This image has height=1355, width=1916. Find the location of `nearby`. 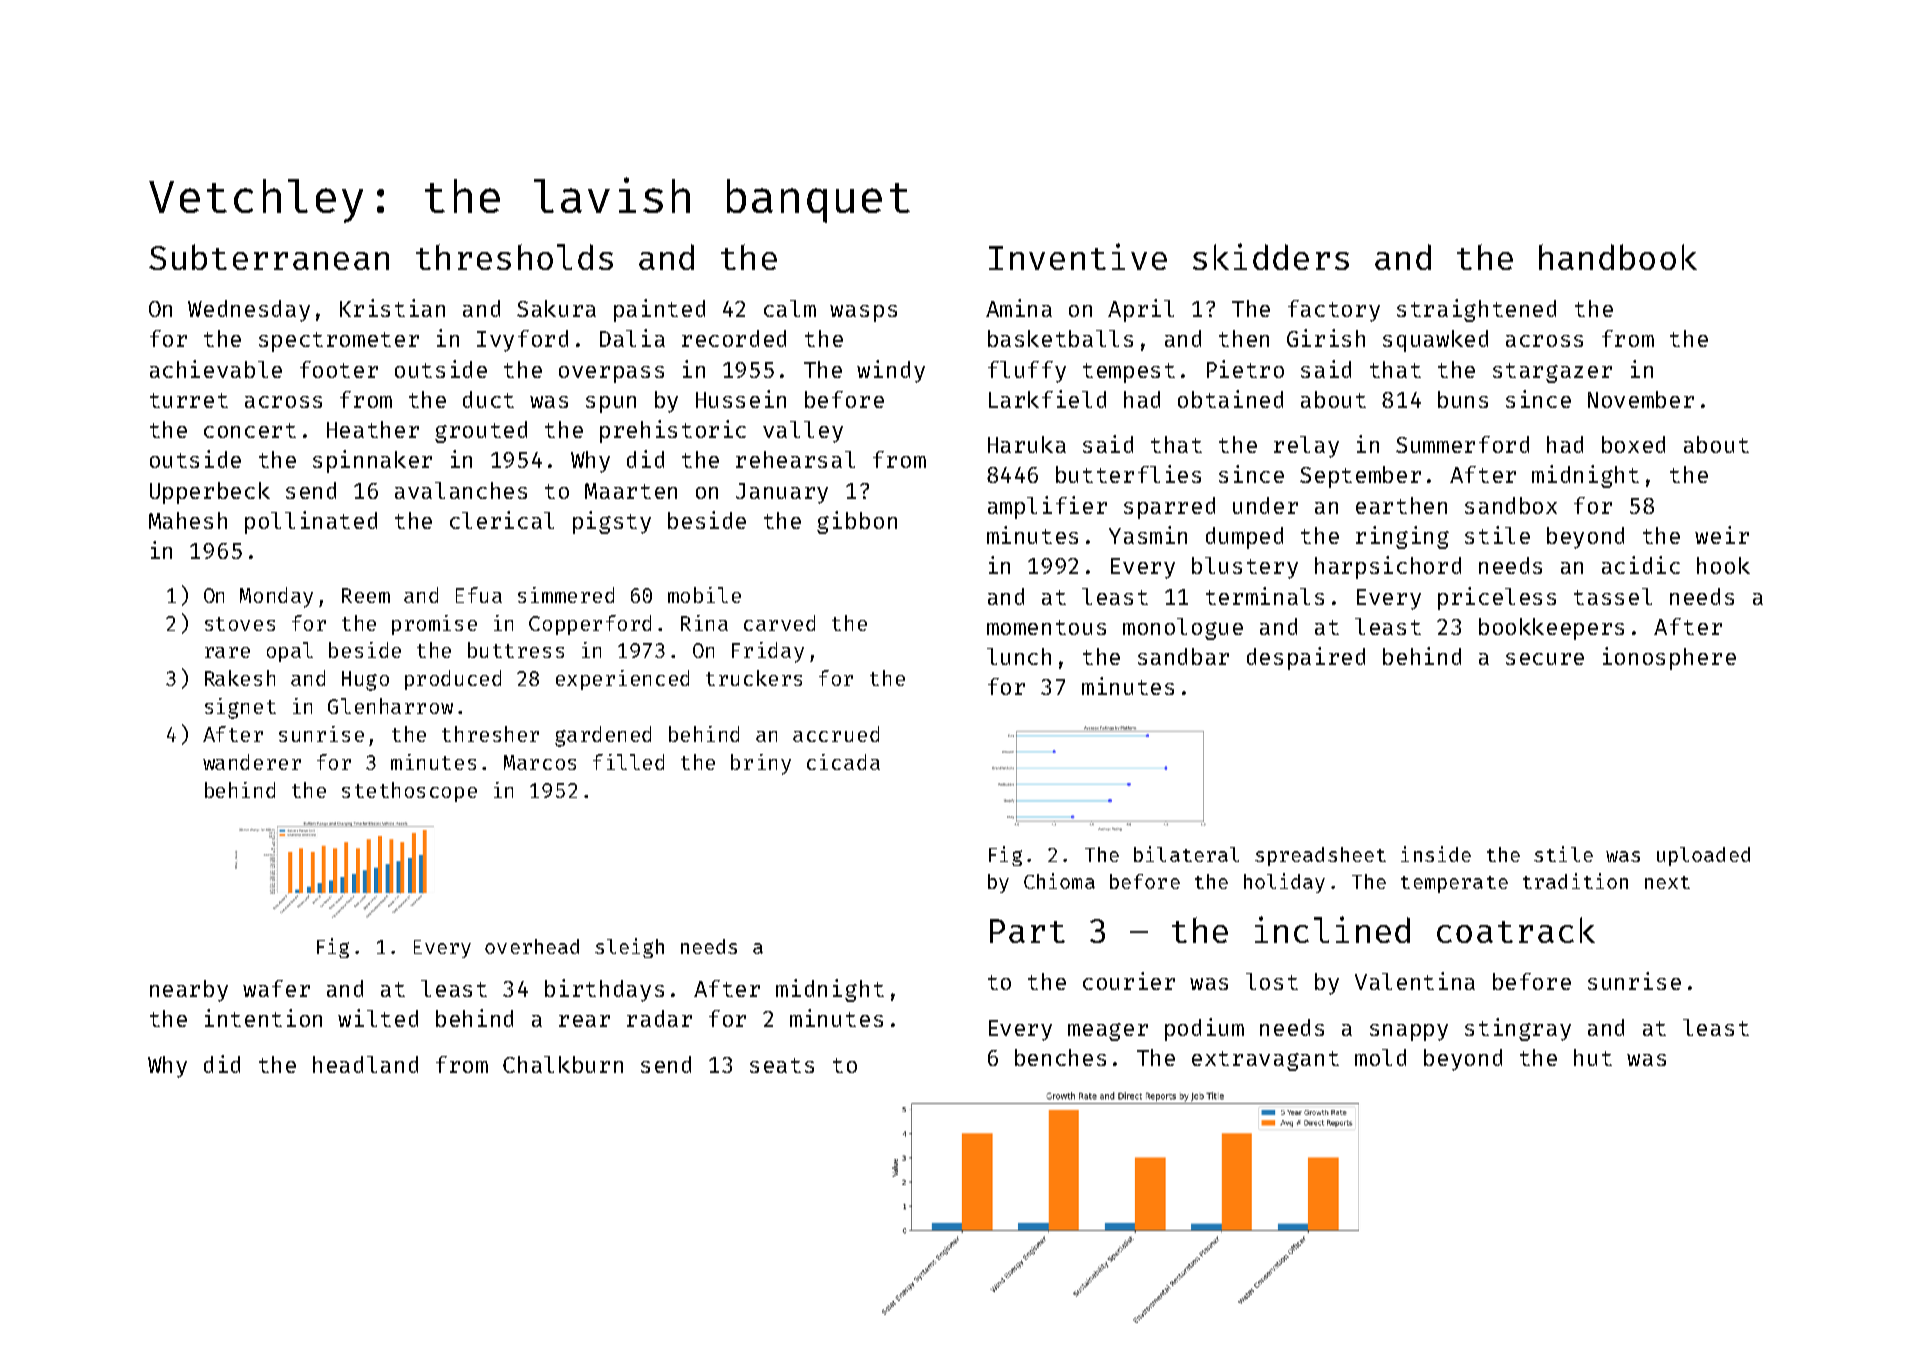

nearby is located at coordinates (189, 991).
